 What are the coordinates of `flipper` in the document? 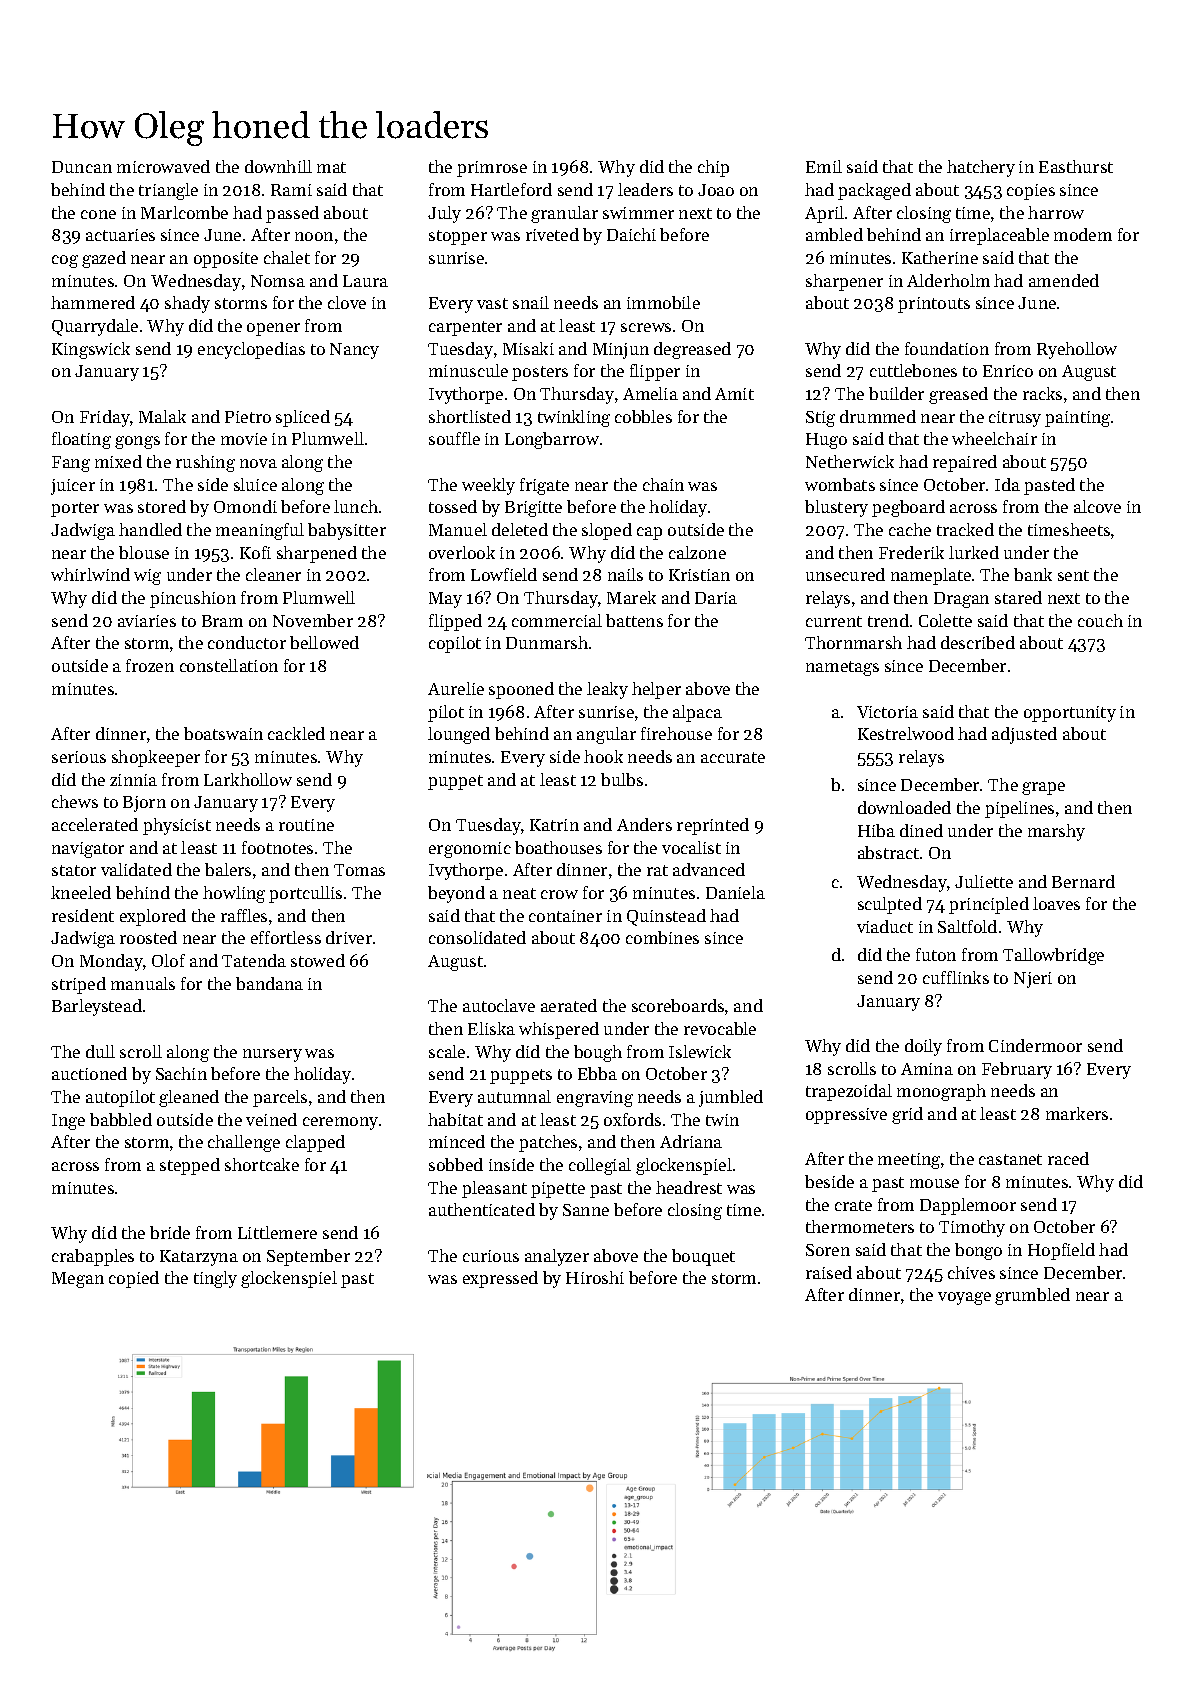 It's located at (655, 372).
